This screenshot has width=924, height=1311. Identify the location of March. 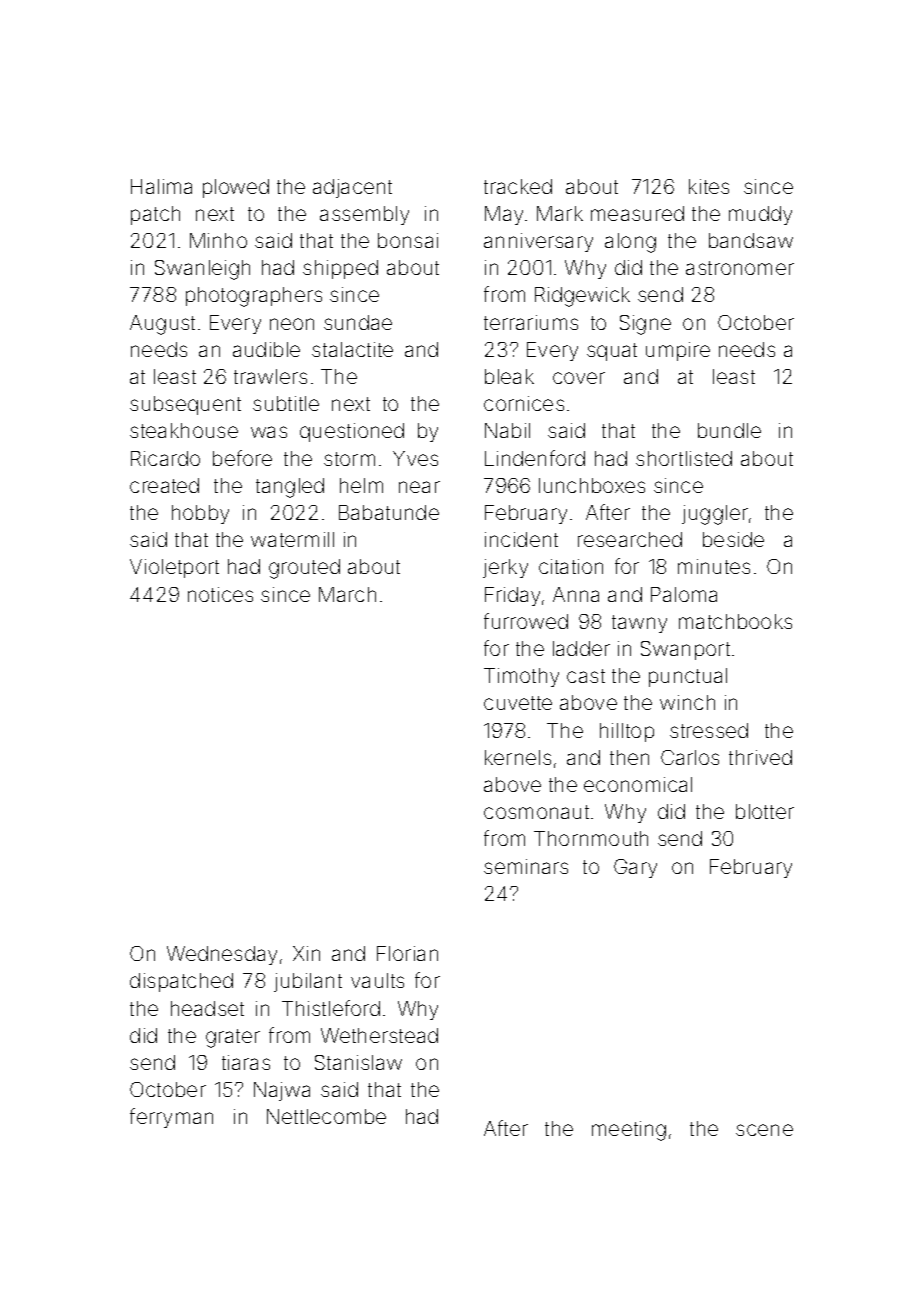
(347, 594).
